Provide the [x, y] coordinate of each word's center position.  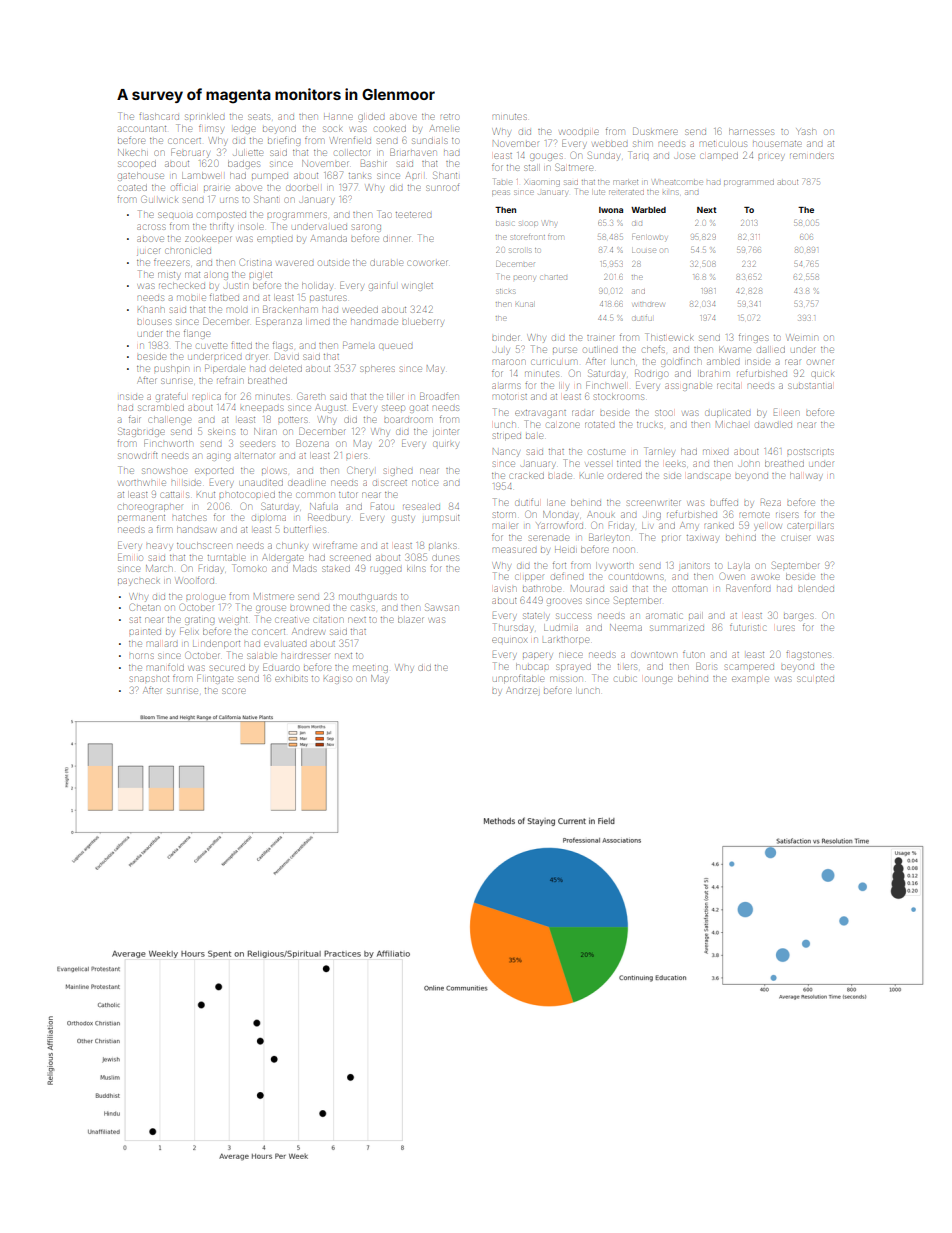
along [216, 276]
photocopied [247, 495]
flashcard [159, 117]
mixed [715, 452]
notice [425, 483]
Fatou [382, 506]
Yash [805, 131]
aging [218, 457]
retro [449, 117]
